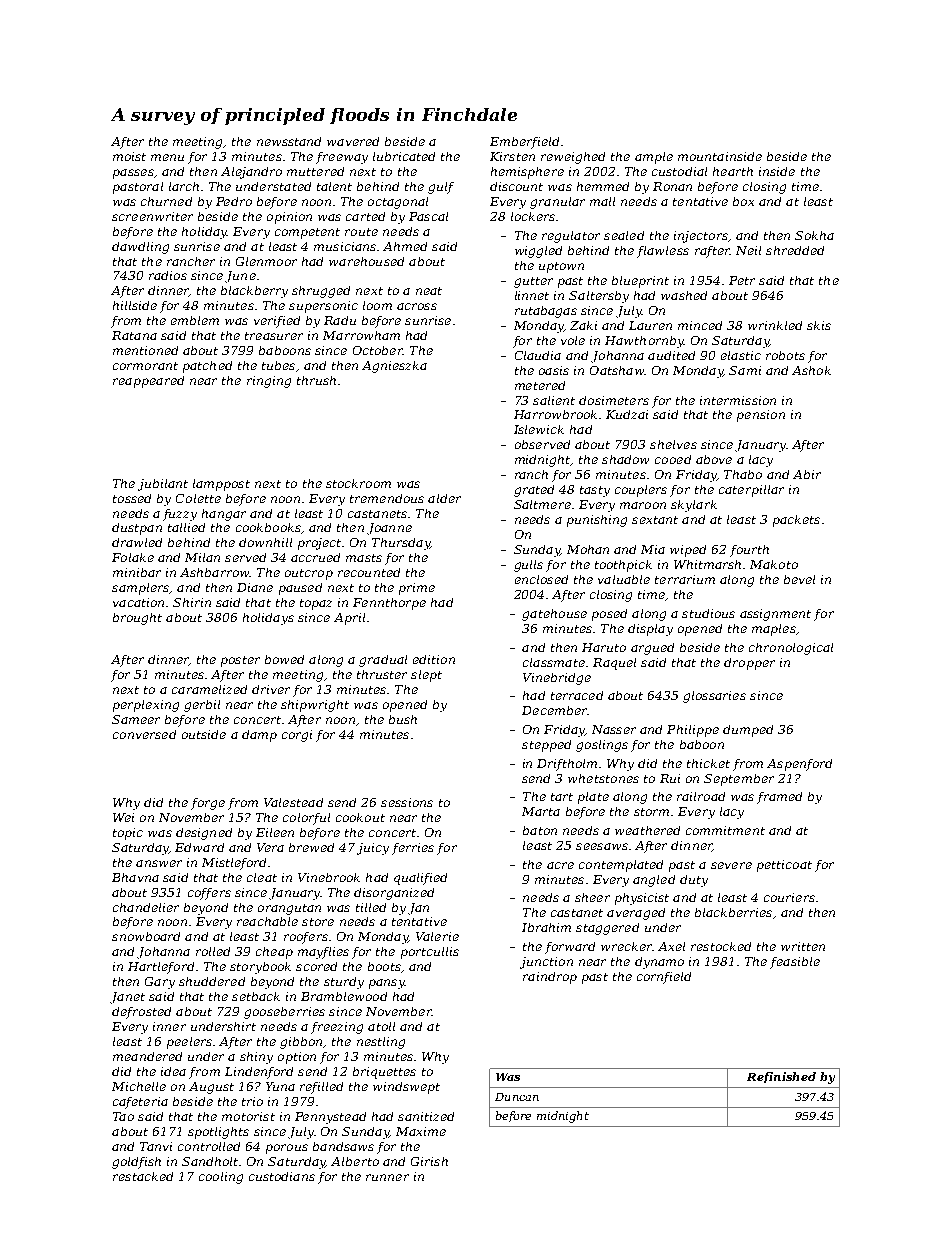 This document has width=952, height=1233. I want to click on weathered, so click(647, 830).
